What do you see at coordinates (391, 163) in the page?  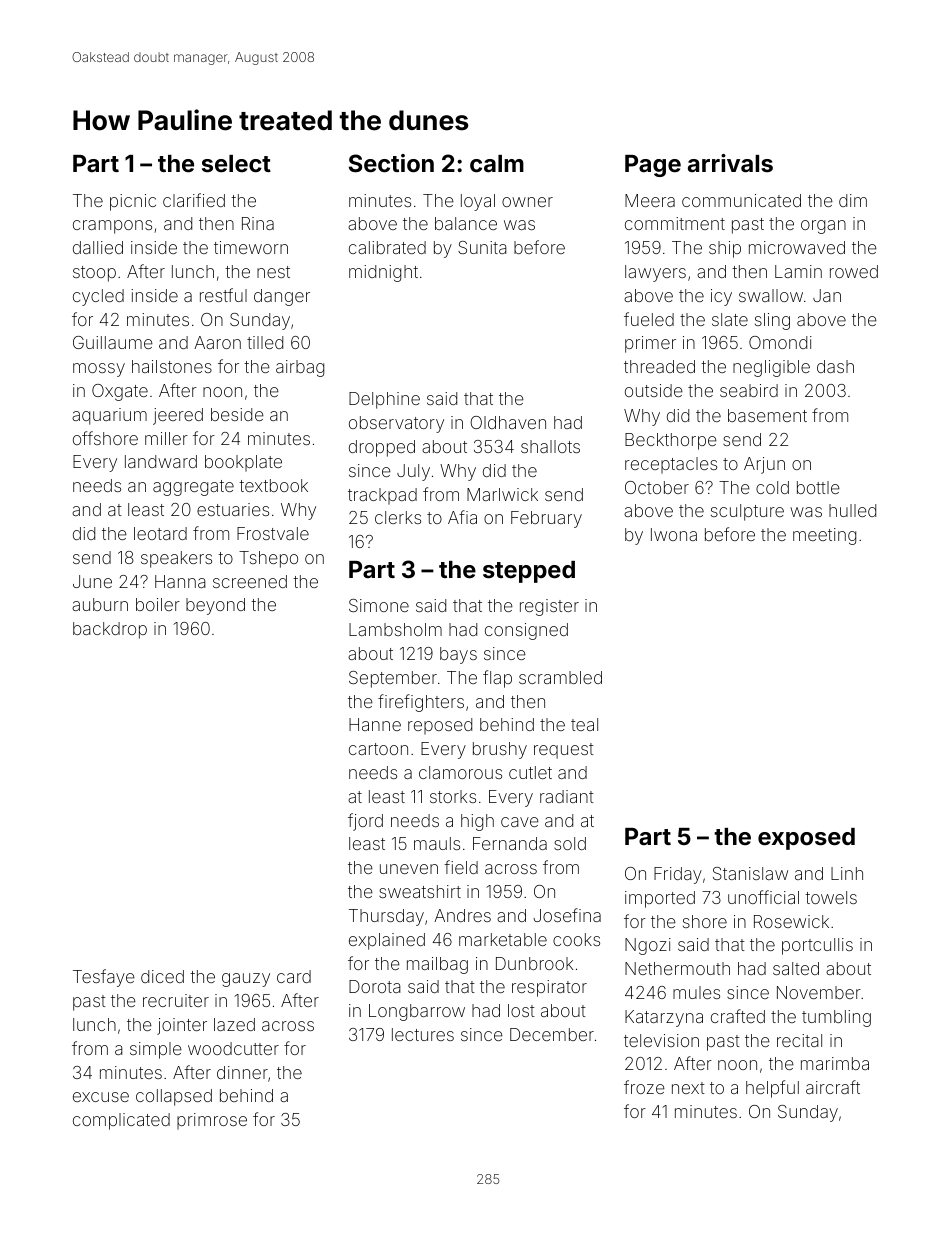 I see `Section` at bounding box center [391, 163].
